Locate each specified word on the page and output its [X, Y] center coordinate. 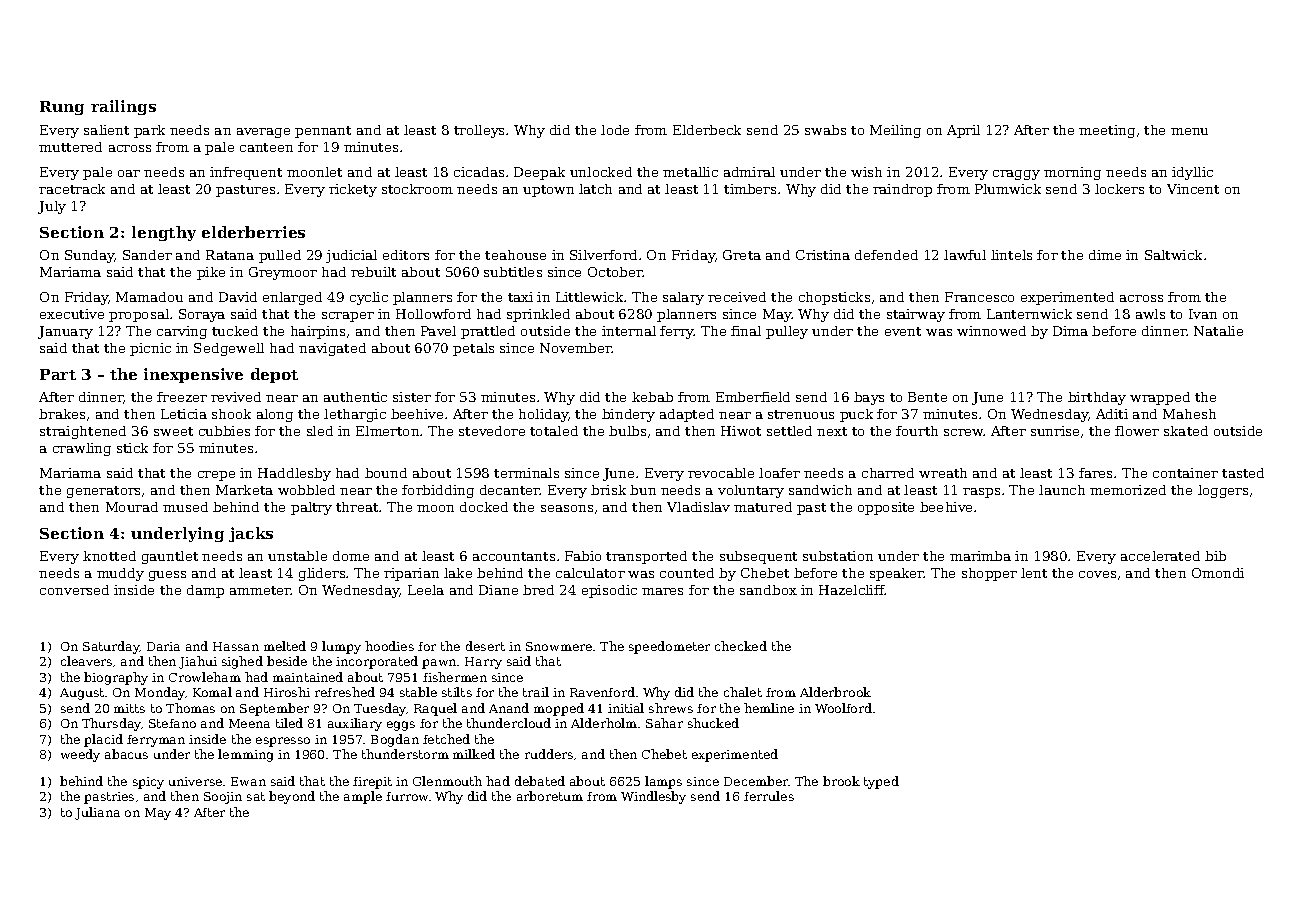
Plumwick [1008, 189]
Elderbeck [707, 130]
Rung [62, 108]
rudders [549, 754]
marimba [980, 556]
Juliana [97, 813]
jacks [251, 534]
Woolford [843, 708]
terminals [526, 473]
